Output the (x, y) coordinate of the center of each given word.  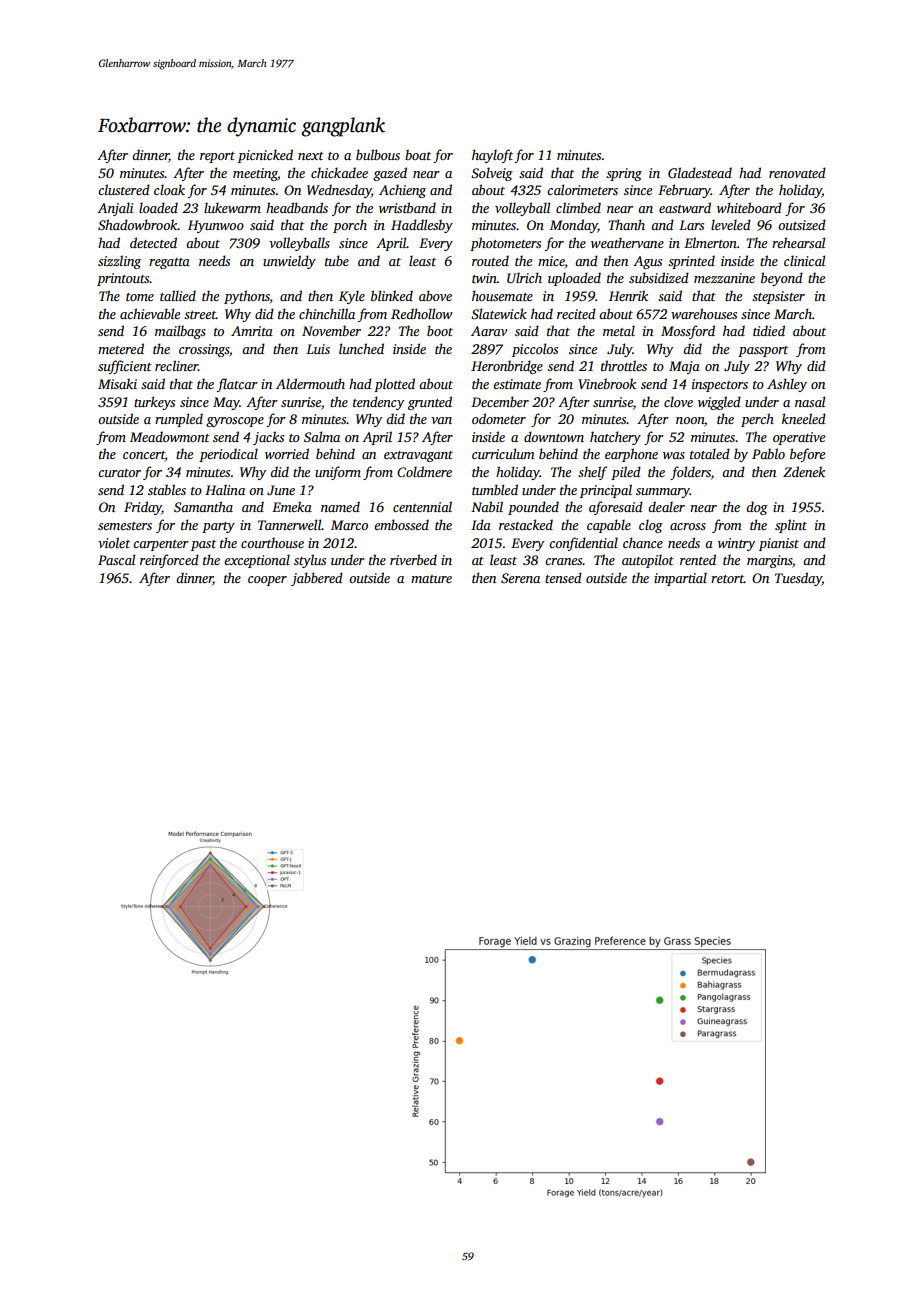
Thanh (626, 224)
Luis (318, 349)
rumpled (179, 420)
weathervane (627, 242)
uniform (338, 473)
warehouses (704, 313)
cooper (267, 581)
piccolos (535, 350)
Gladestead (700, 172)
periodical (228, 455)
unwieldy (289, 262)
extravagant (418, 456)
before (807, 455)
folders (690, 473)
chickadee (339, 172)
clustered (124, 189)
